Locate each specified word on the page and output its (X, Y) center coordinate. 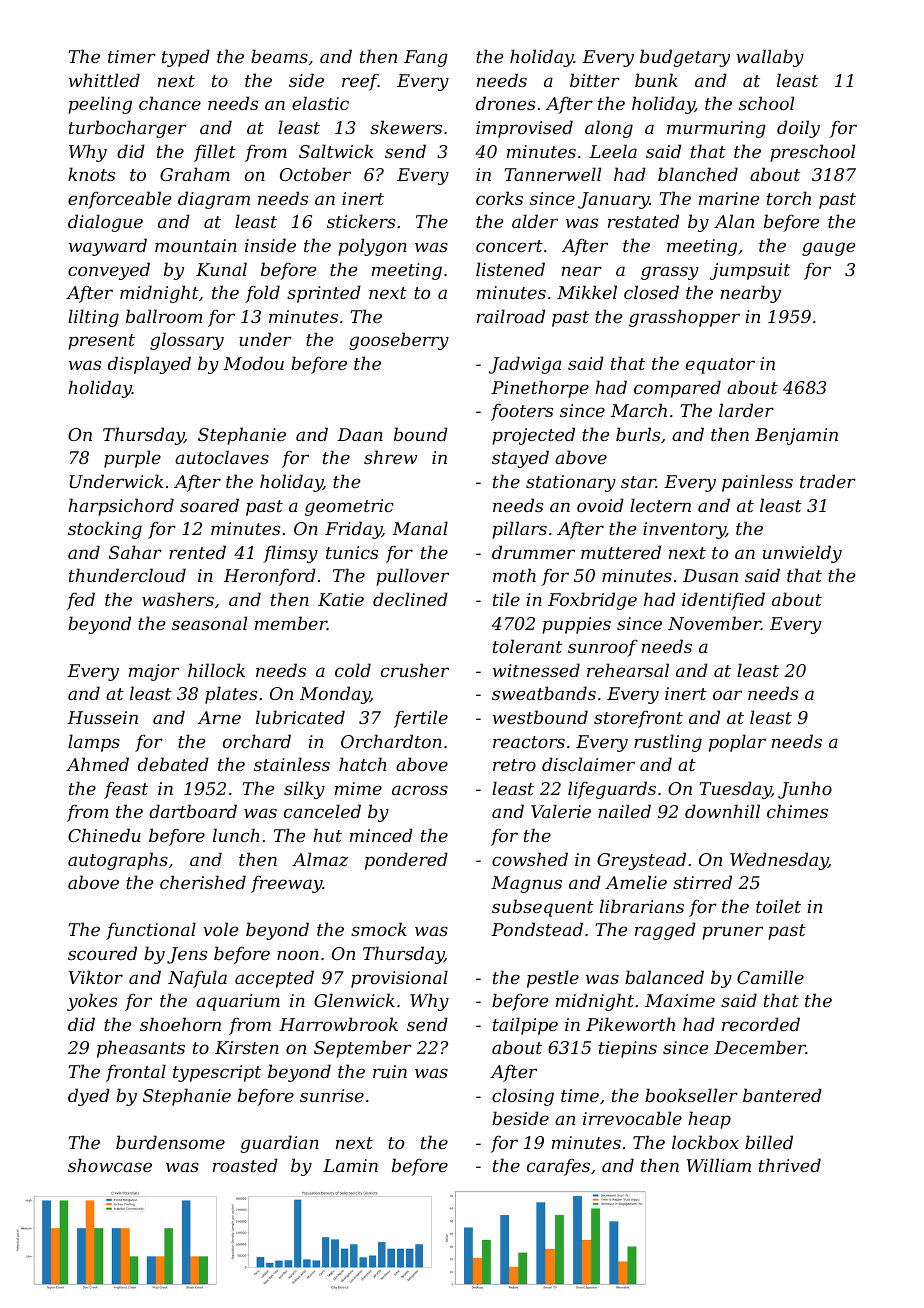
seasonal (209, 623)
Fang (426, 58)
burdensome (170, 1142)
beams (279, 56)
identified (723, 601)
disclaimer (588, 764)
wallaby (770, 58)
